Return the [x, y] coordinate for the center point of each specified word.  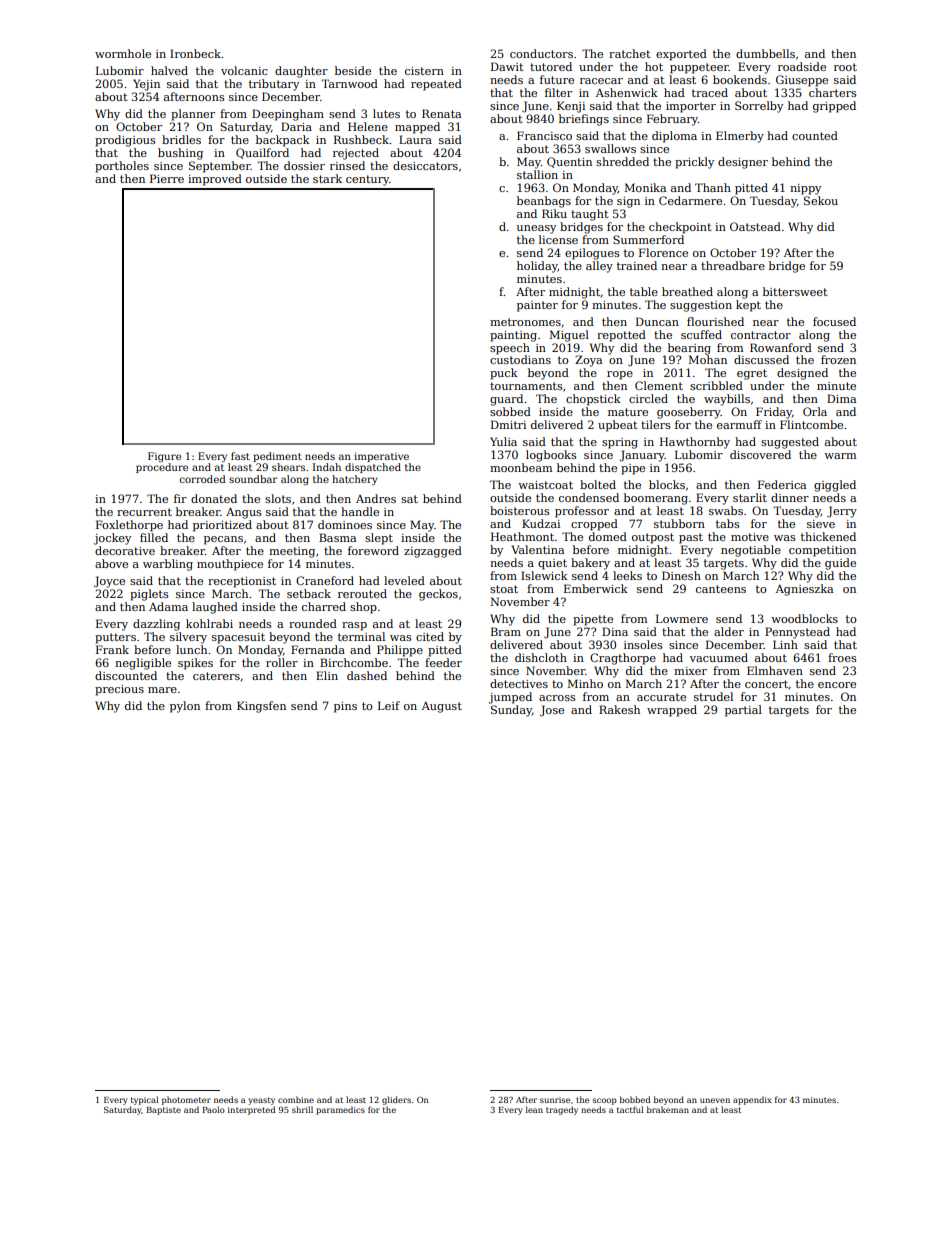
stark [327, 178]
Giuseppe [802, 81]
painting [513, 336]
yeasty [261, 1101]
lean [534, 1109]
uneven [715, 1100]
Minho [585, 683]
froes [842, 657]
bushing [180, 154]
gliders [396, 1100]
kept [748, 306]
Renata [441, 113]
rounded [313, 623]
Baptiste [163, 1111]
